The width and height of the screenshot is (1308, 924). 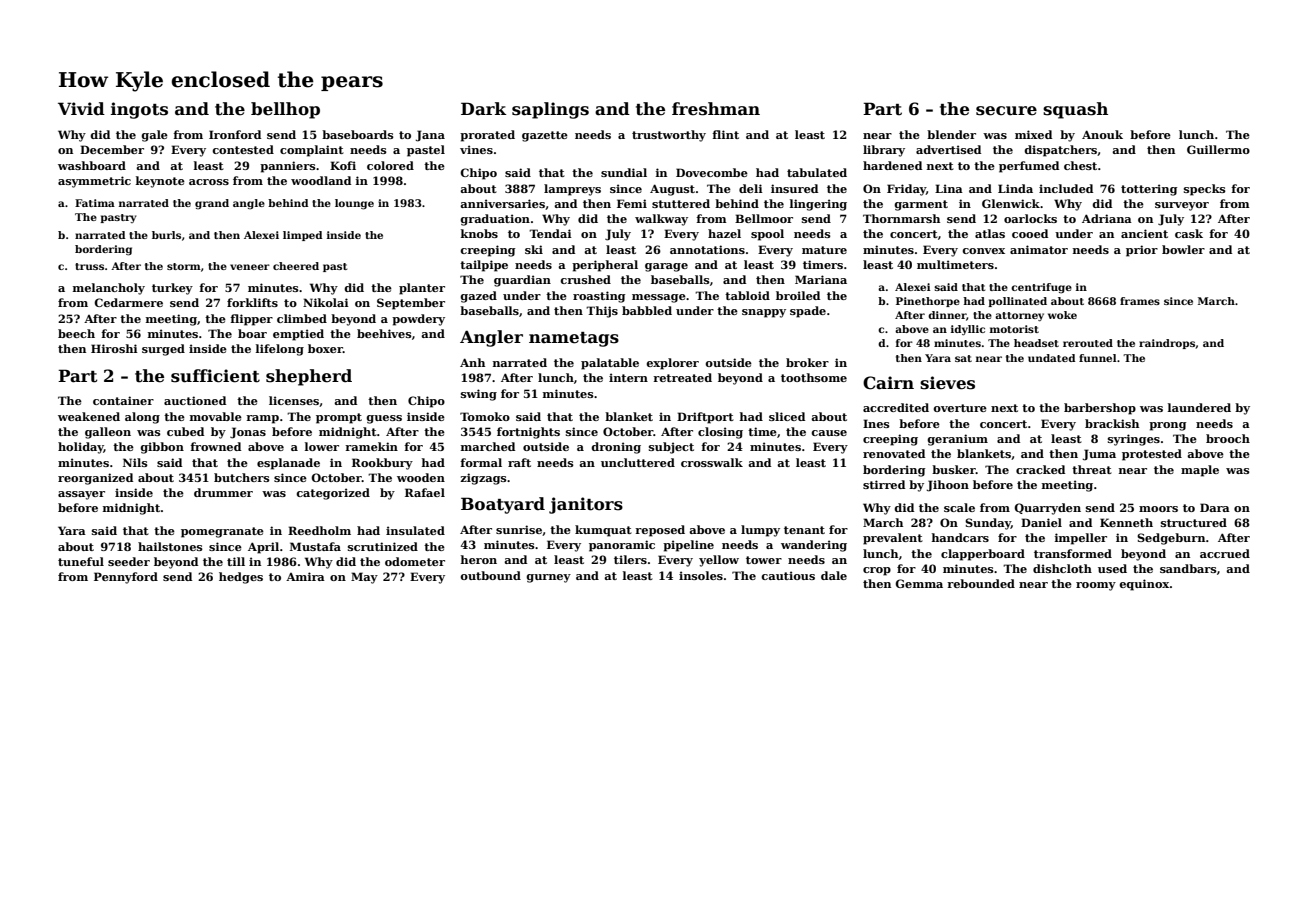 I want to click on lounge, so click(x=354, y=204).
